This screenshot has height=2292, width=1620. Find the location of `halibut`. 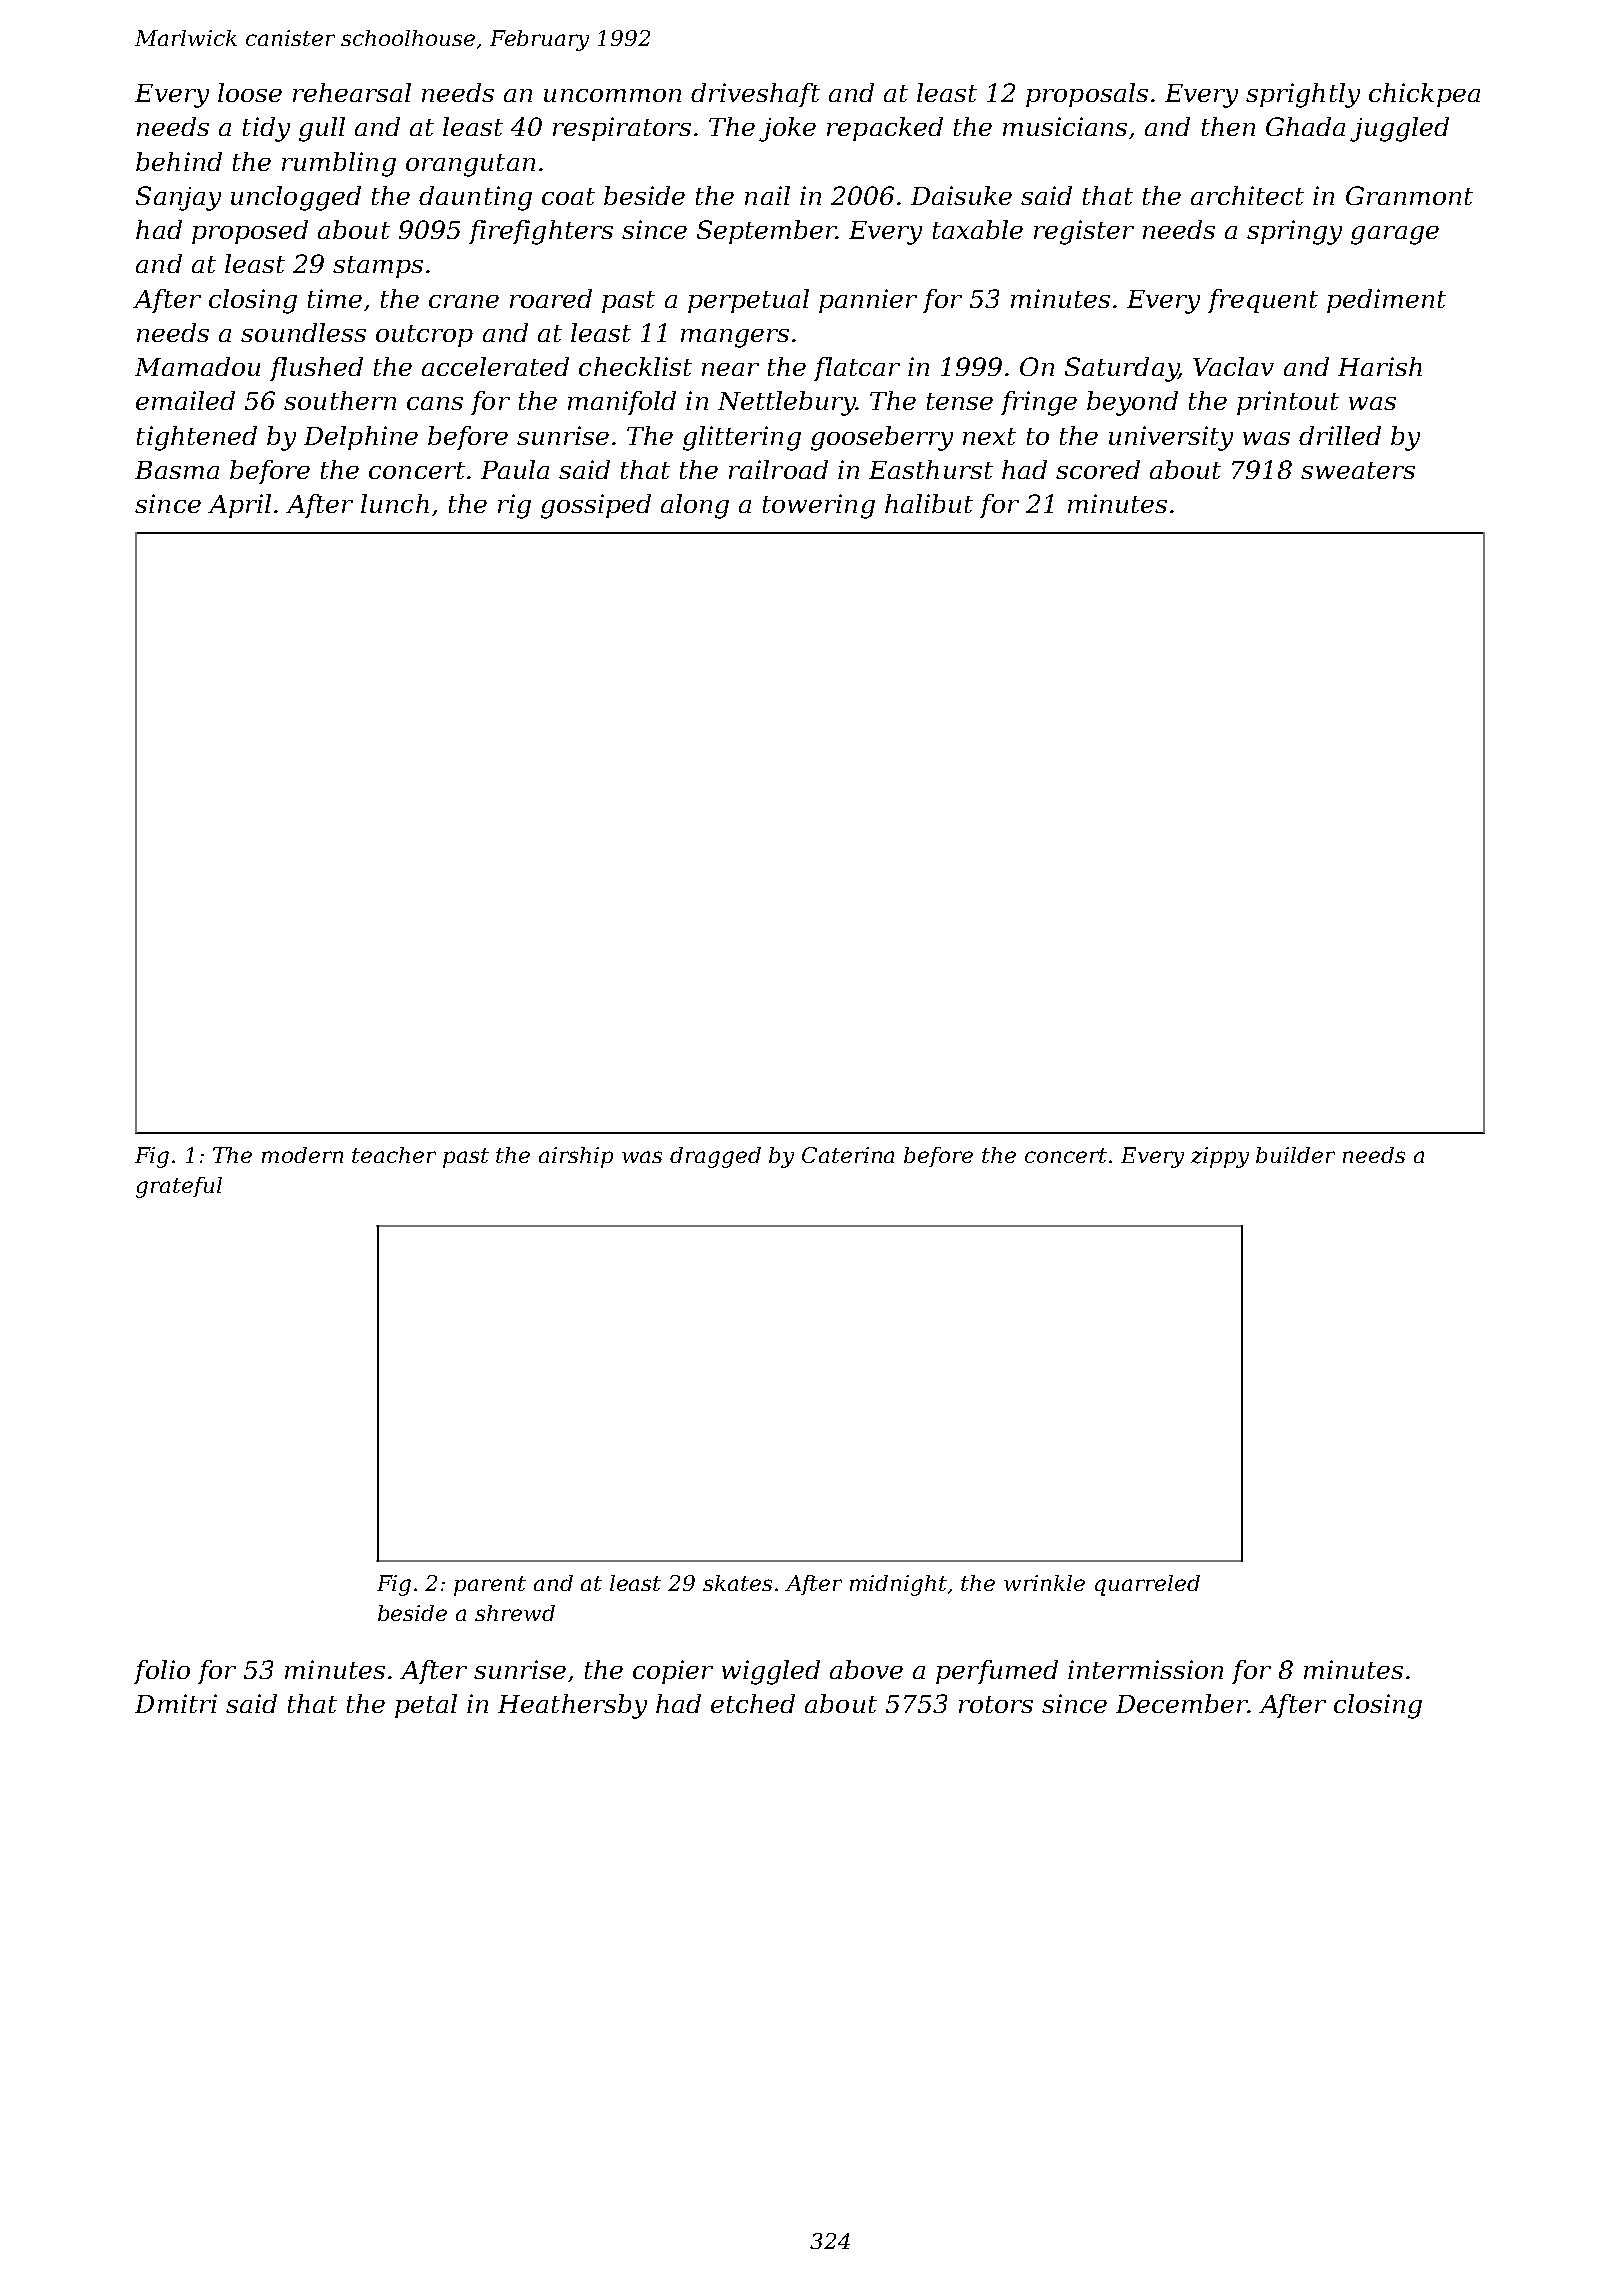

halibut is located at coordinates (929, 503).
